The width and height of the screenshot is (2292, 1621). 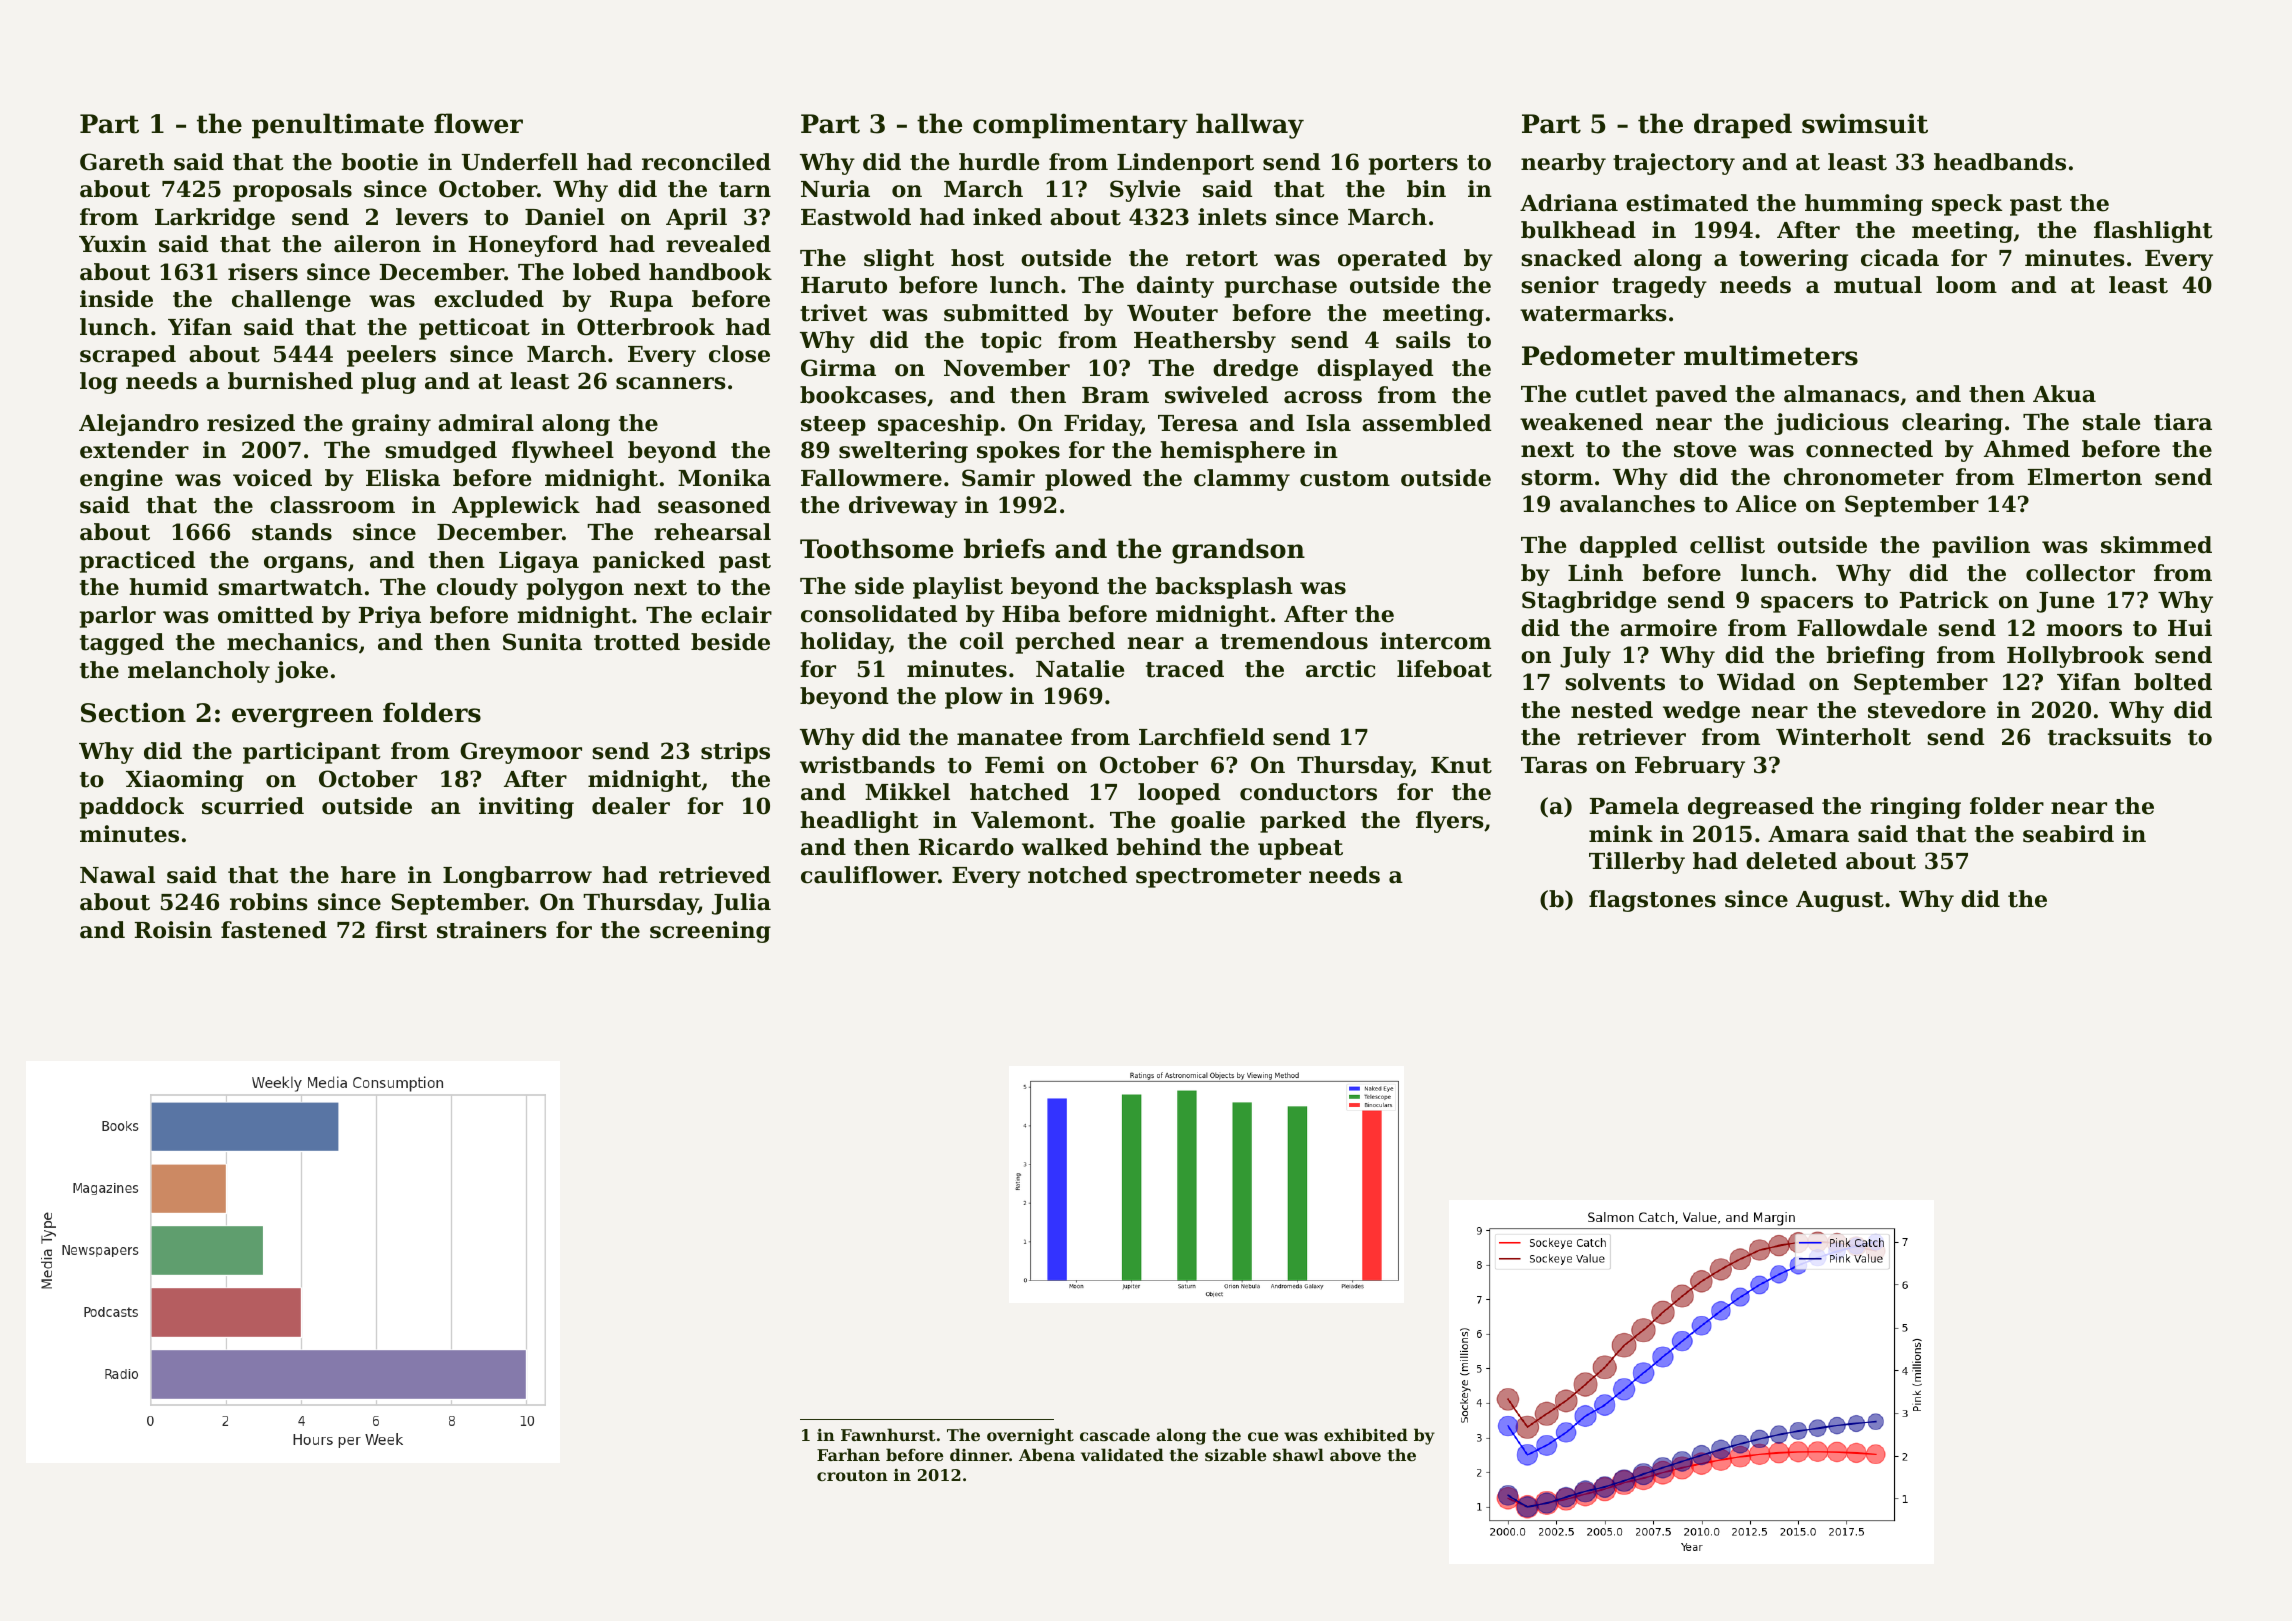 What do you see at coordinates (852, 1475) in the screenshot?
I see `crouton` at bounding box center [852, 1475].
